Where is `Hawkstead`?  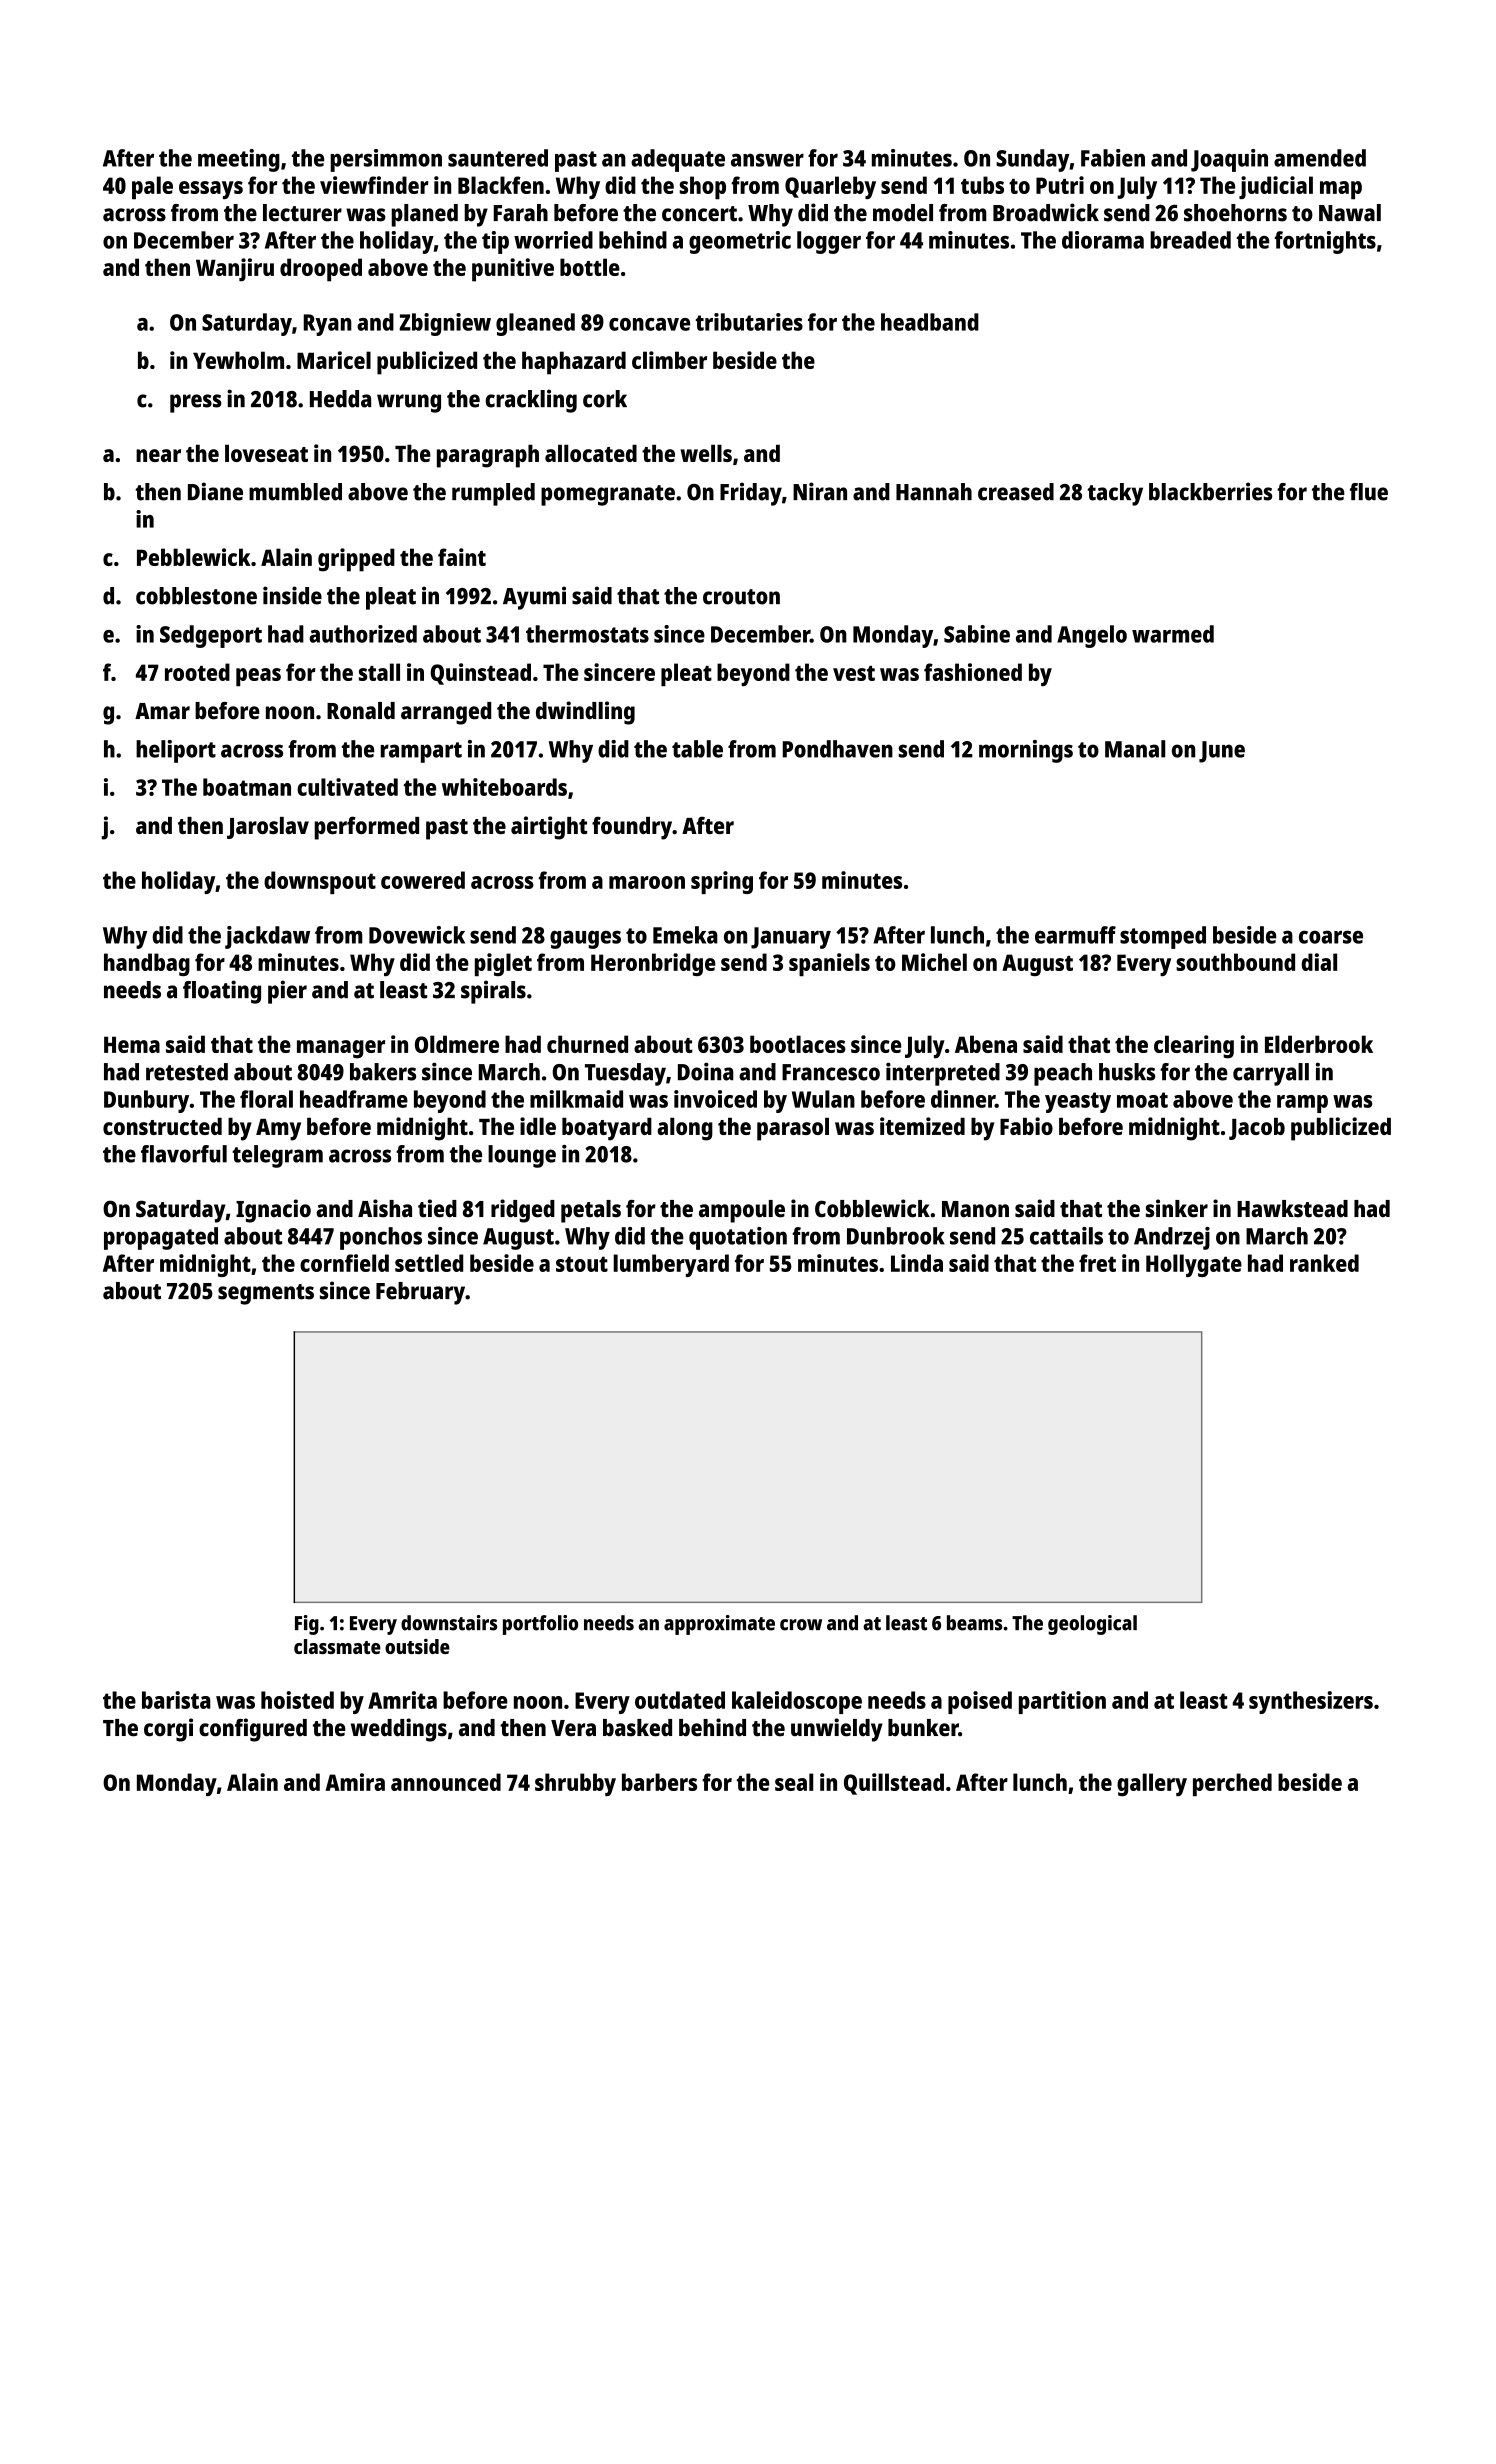
Hawkstead is located at coordinates (1292, 1209).
